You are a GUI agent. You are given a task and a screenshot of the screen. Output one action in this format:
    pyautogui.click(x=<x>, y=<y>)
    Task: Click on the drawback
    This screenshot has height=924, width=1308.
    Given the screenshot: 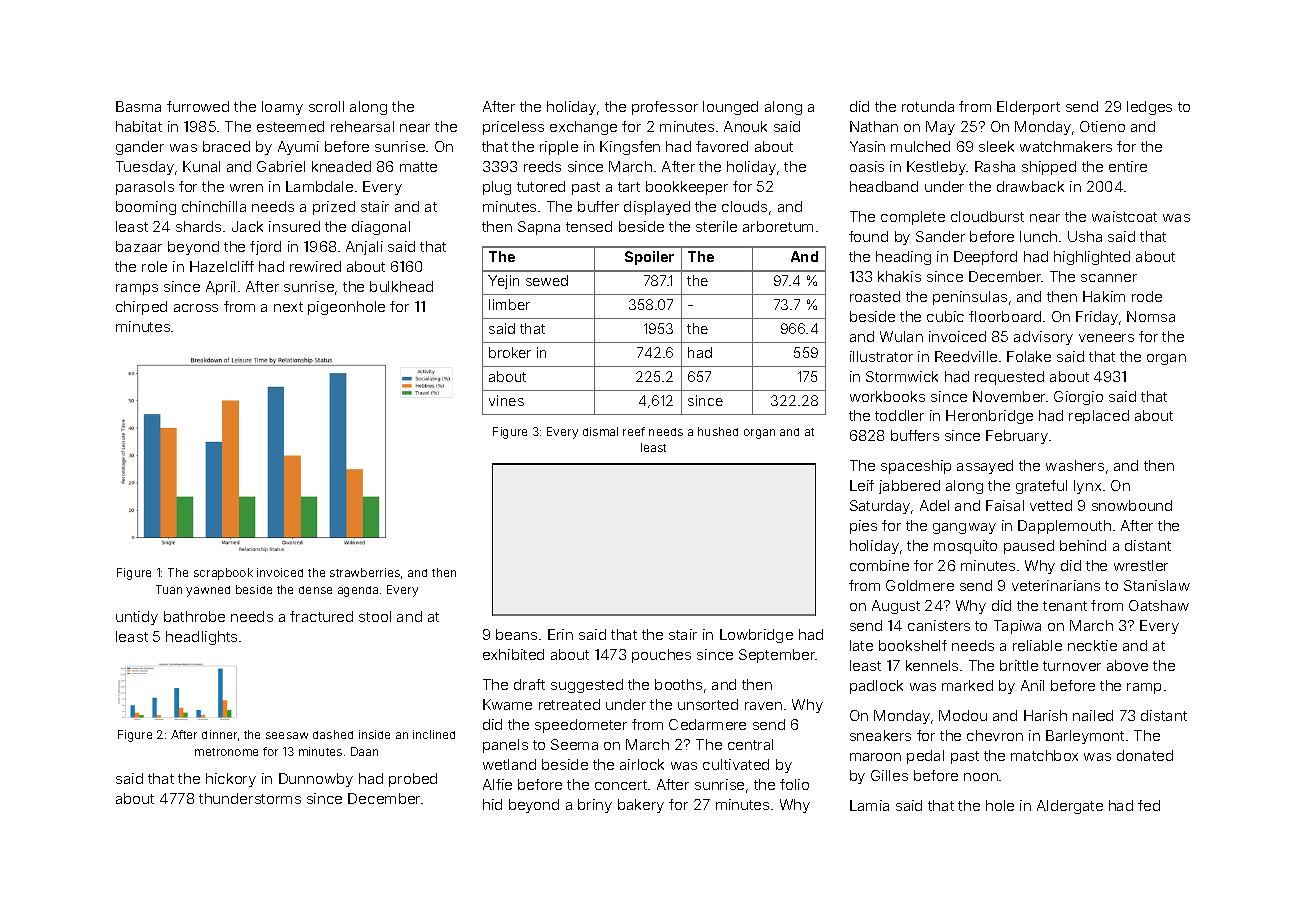 What is the action you would take?
    pyautogui.click(x=1030, y=186)
